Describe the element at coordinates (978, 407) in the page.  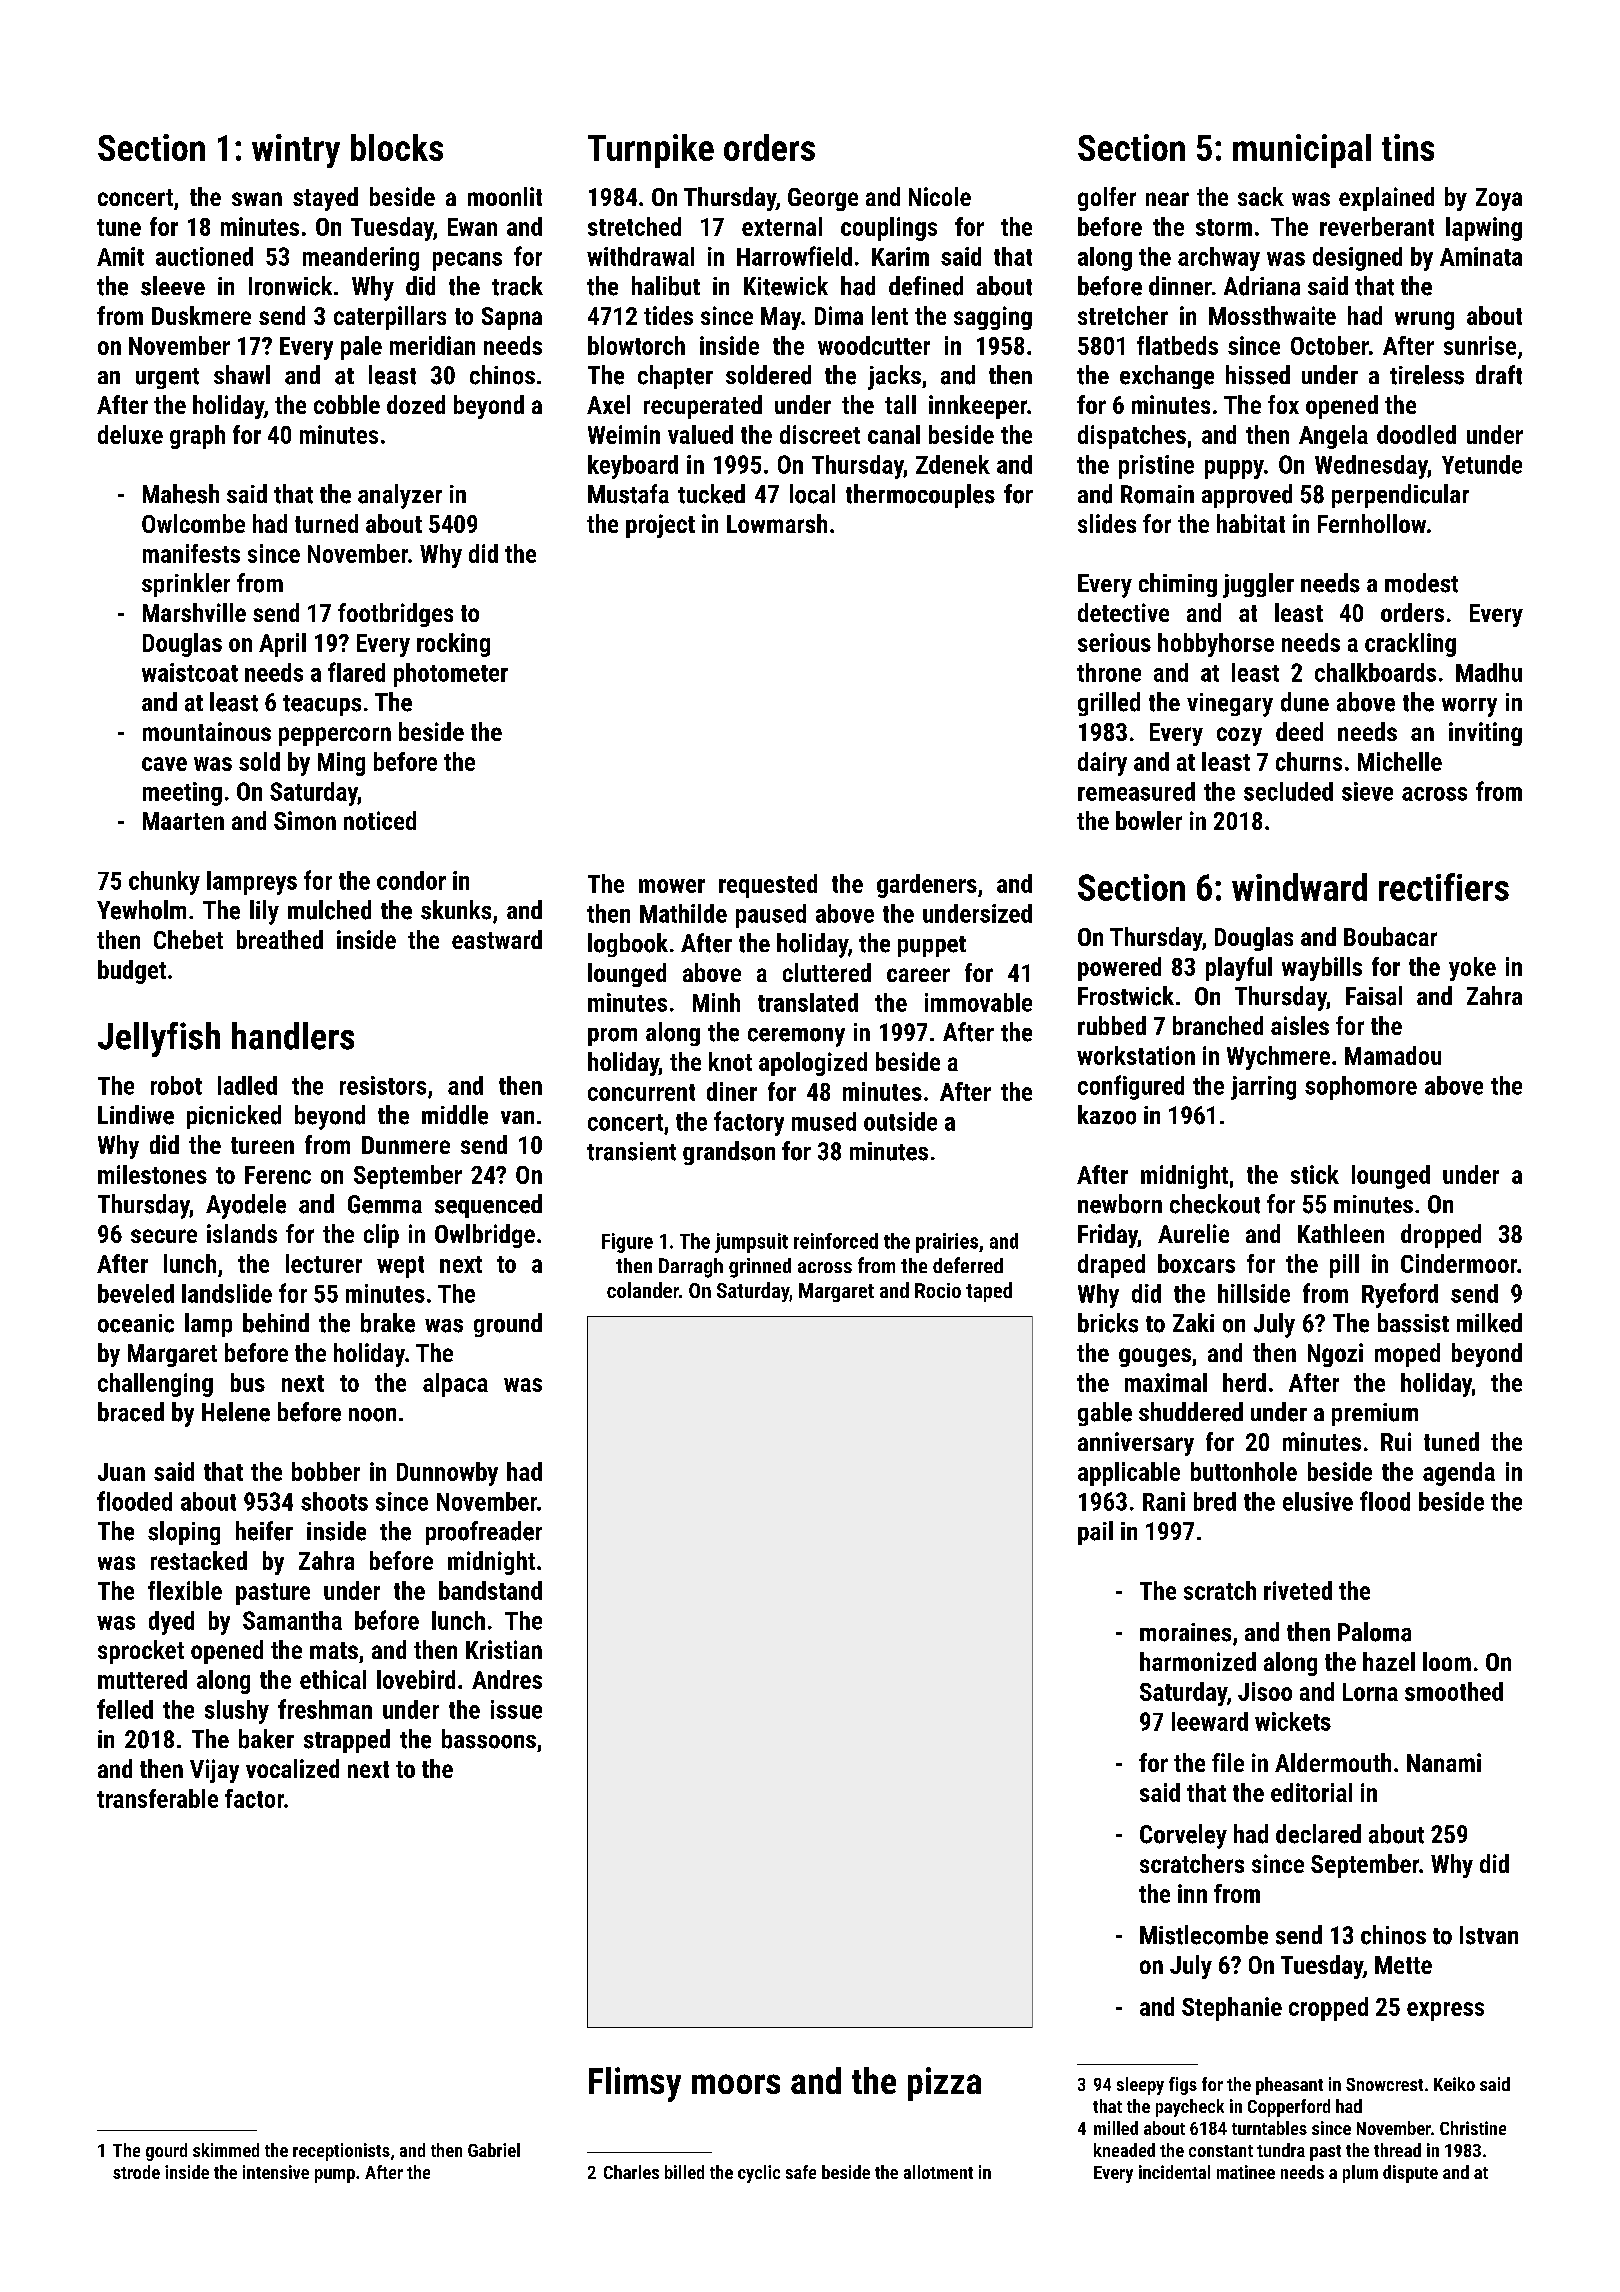
I see `innkeeper` at that location.
